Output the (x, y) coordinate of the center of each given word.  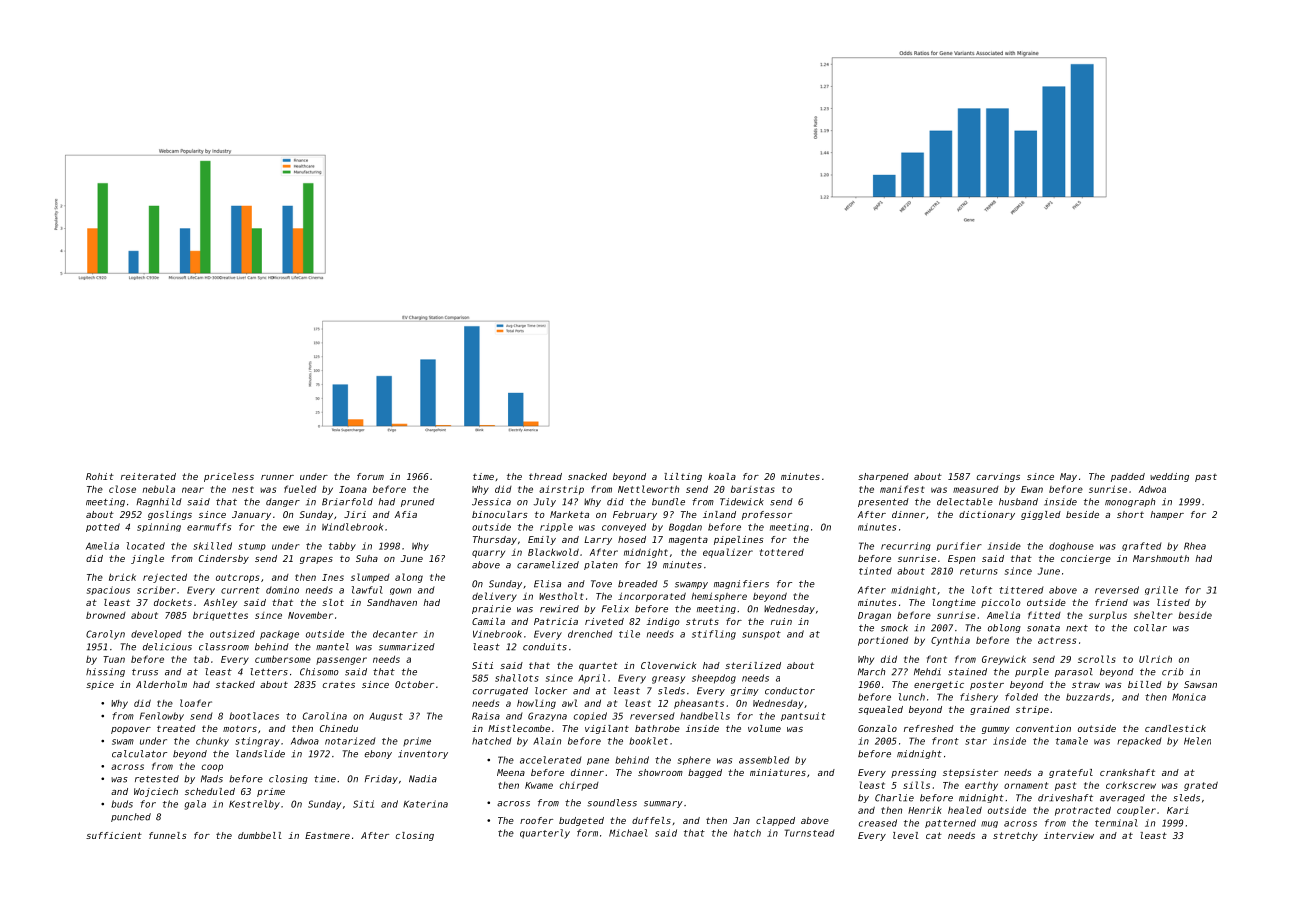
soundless (612, 803)
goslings (170, 515)
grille (1161, 590)
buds (122, 804)
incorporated (652, 597)
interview (1069, 835)
